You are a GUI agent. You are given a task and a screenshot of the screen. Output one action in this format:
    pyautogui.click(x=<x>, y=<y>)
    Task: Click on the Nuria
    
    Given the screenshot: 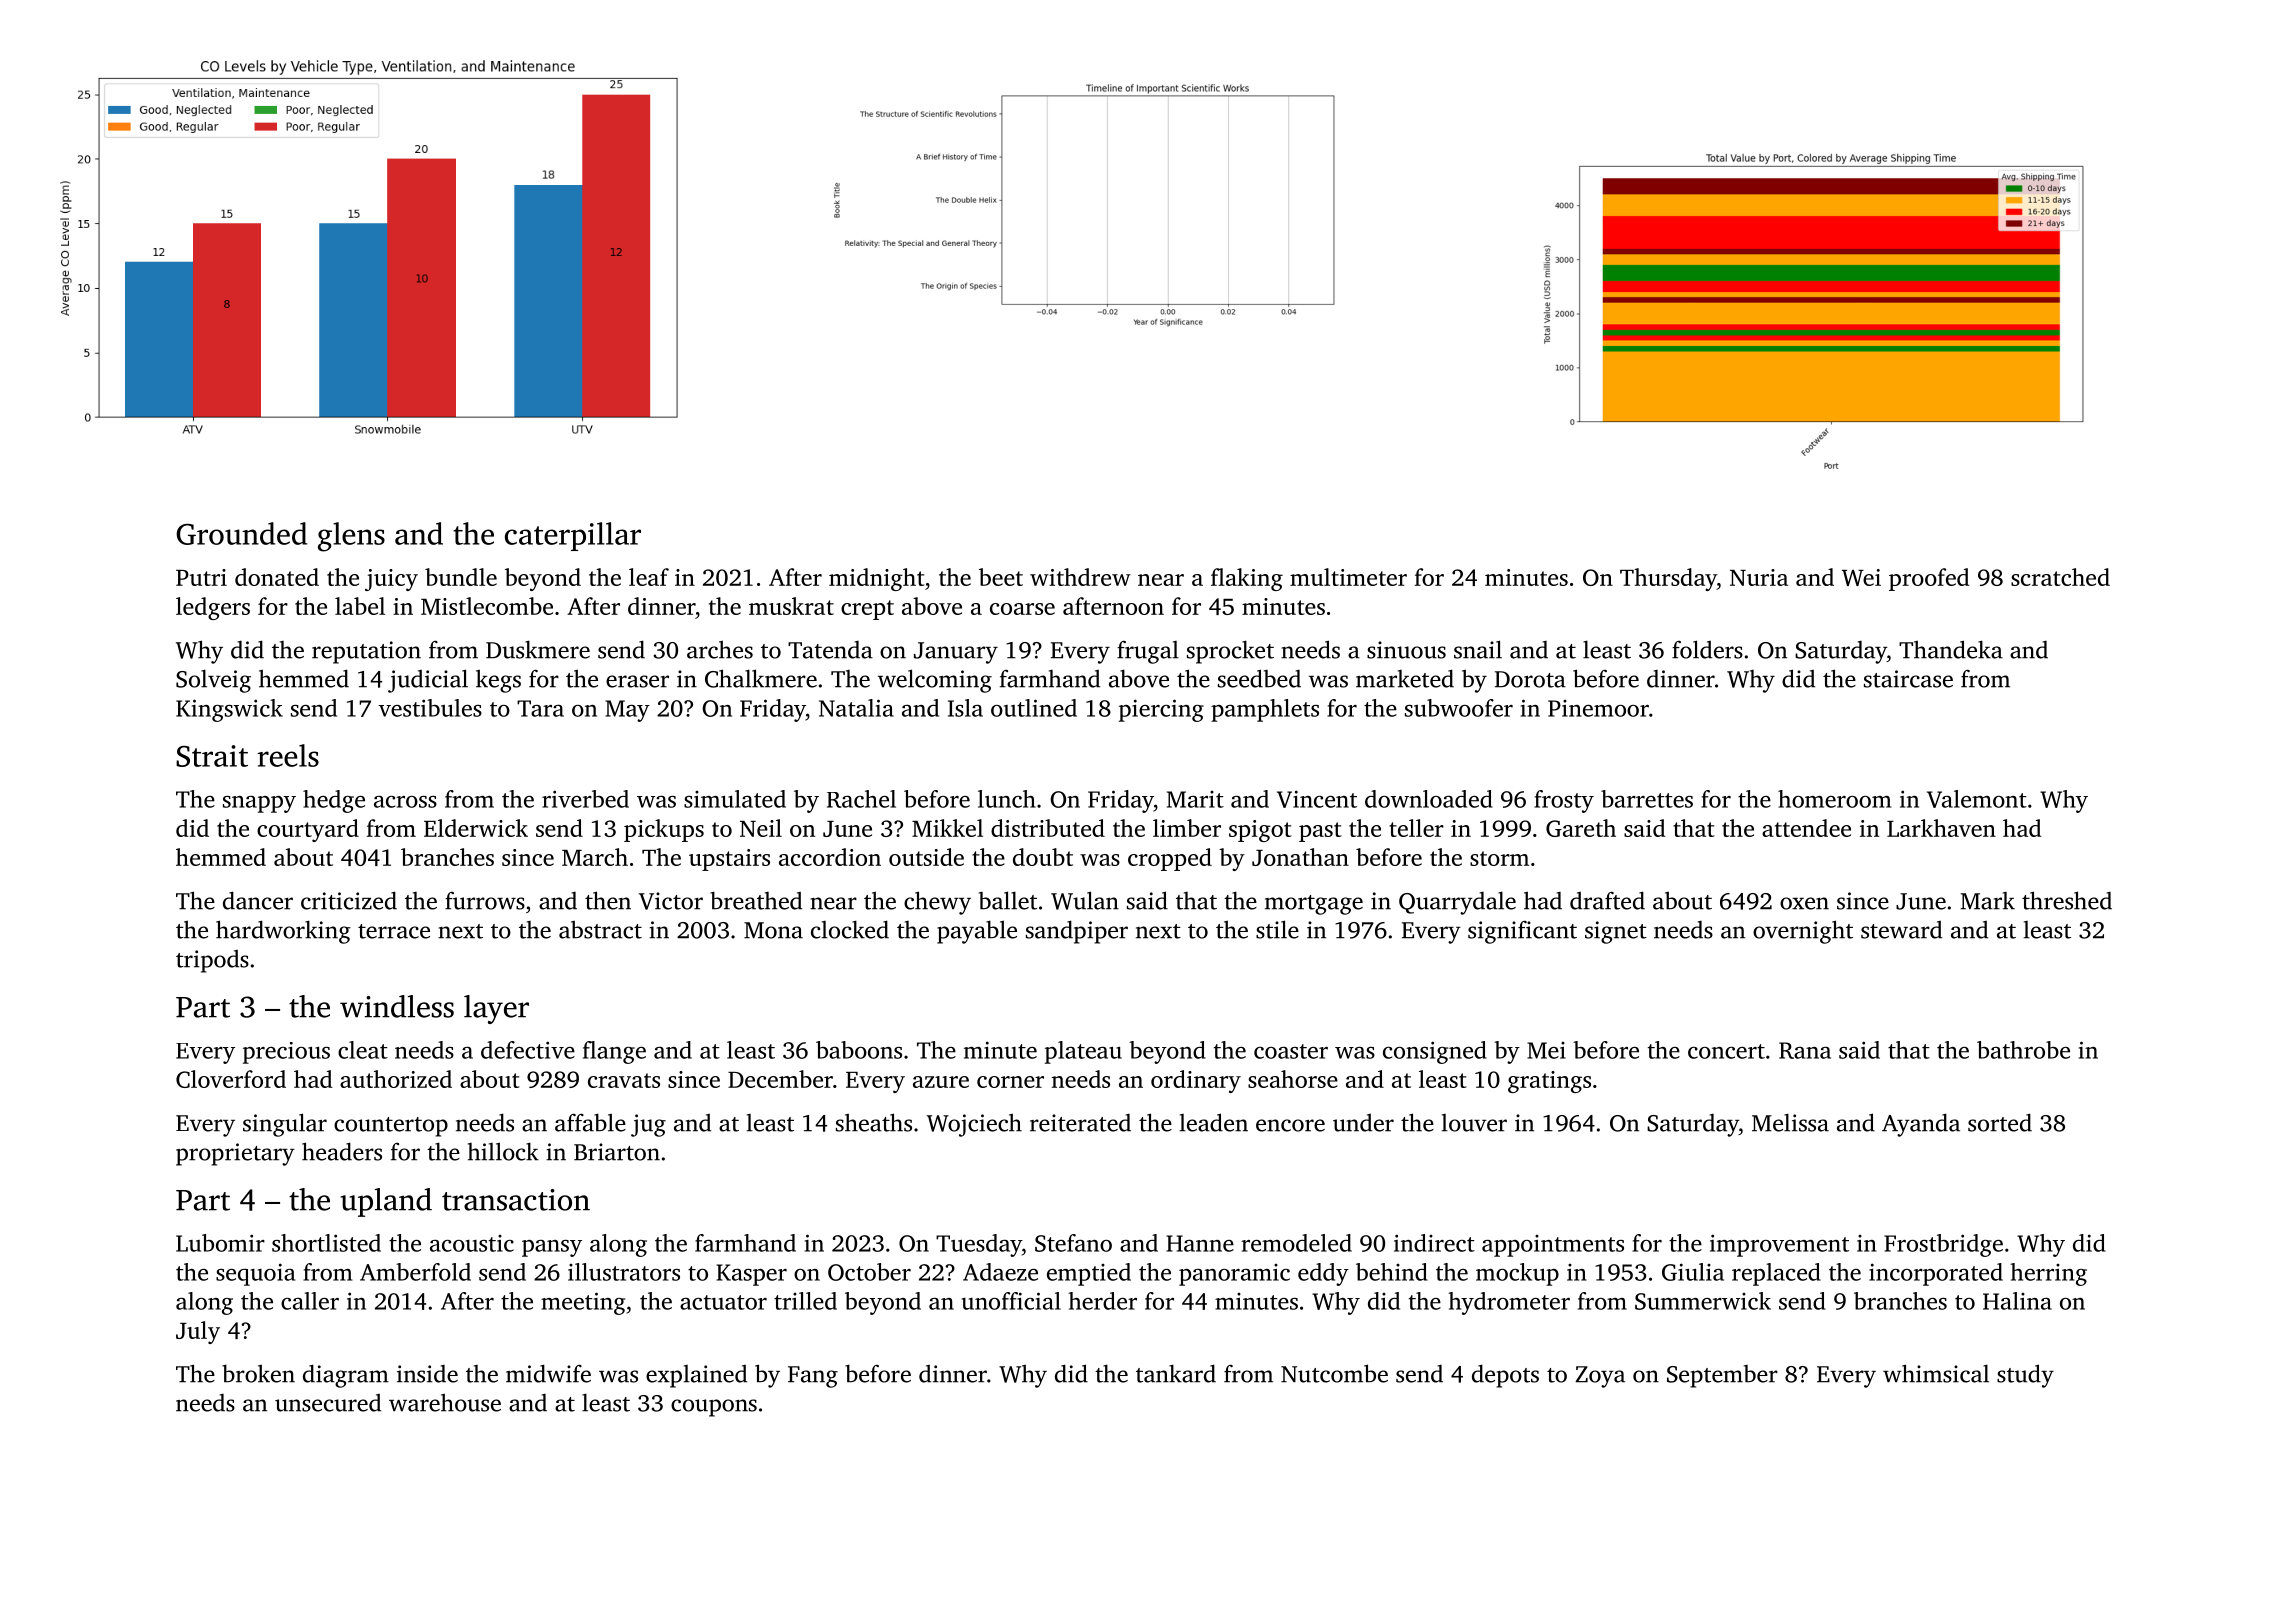 What is the action you would take?
    pyautogui.click(x=1759, y=577)
